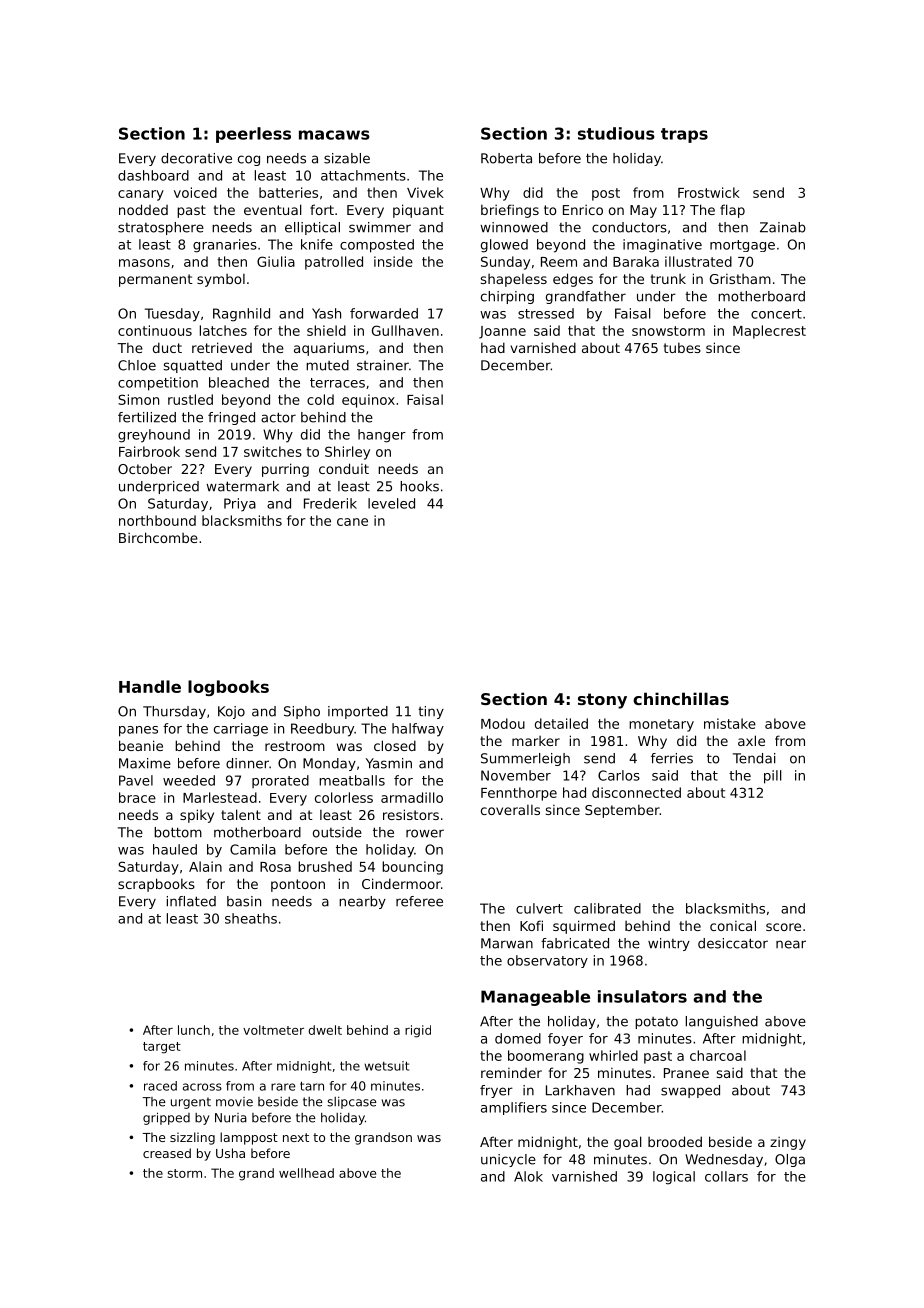 The height and width of the page is (1308, 924). What do you see at coordinates (326, 313) in the page?
I see `Yash` at bounding box center [326, 313].
